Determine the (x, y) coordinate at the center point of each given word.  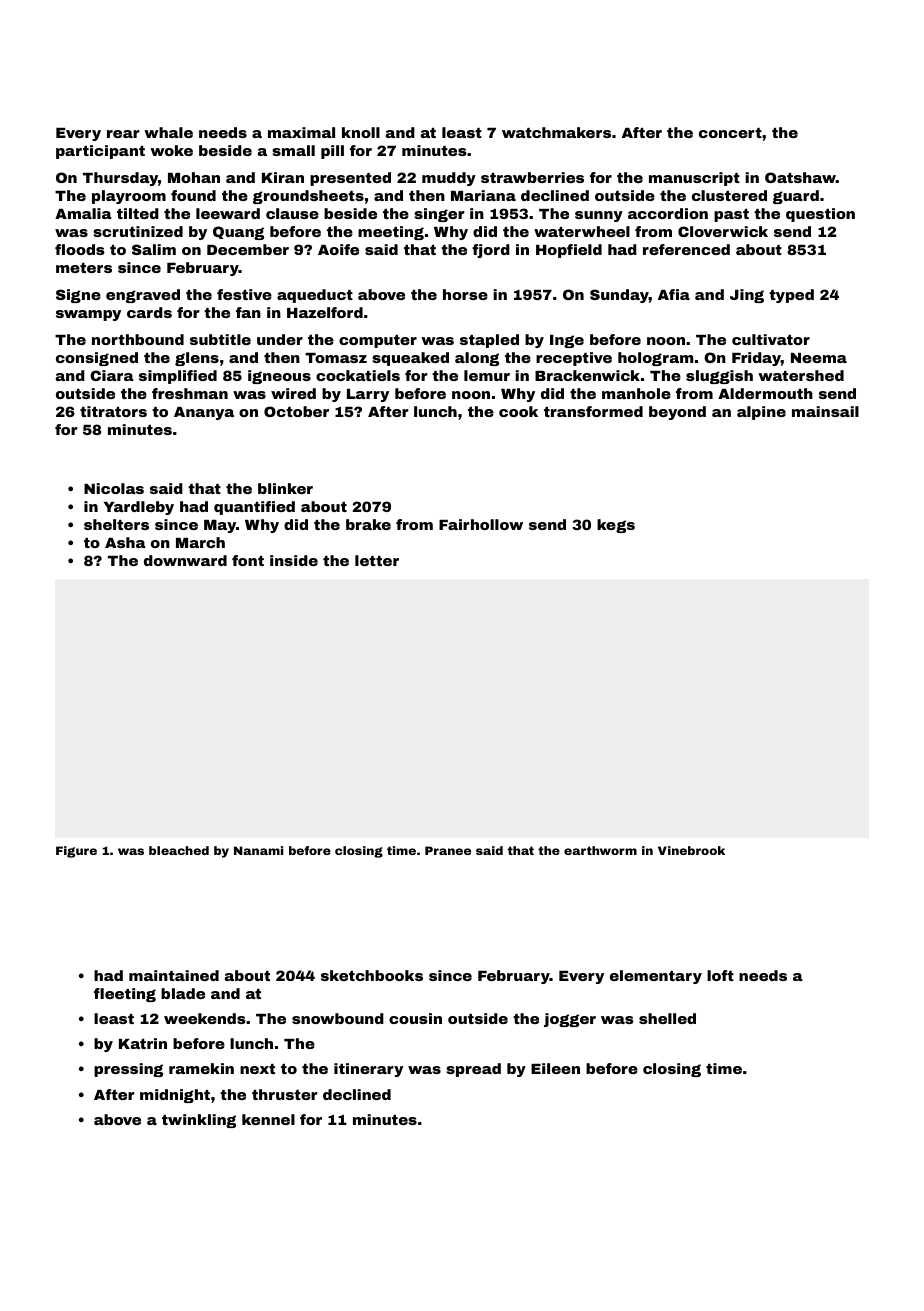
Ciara (112, 375)
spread (473, 1070)
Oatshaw (800, 177)
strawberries (532, 177)
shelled (667, 1018)
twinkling (199, 1121)
